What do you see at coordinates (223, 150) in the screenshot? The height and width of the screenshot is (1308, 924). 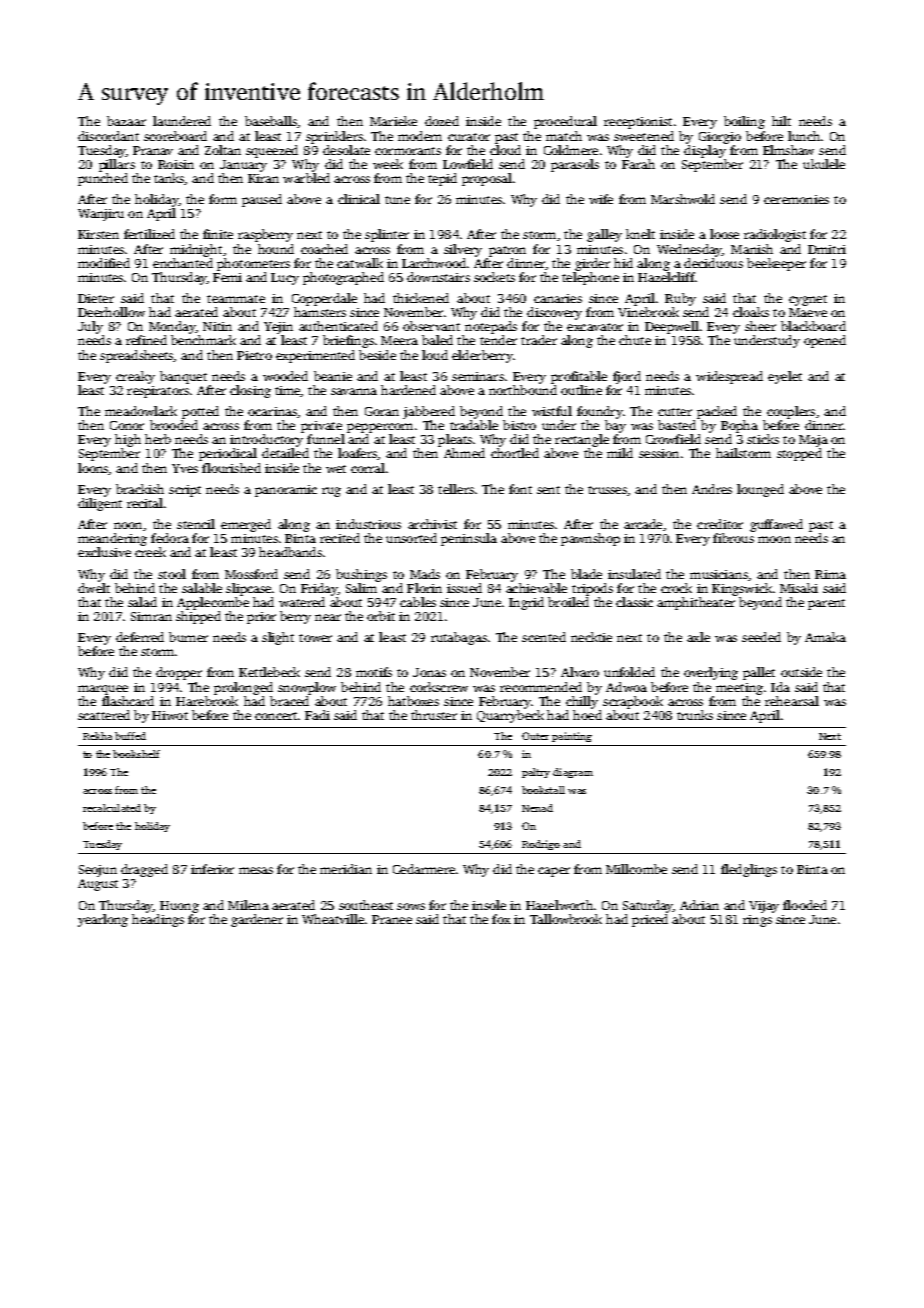 I see `Zoltan` at bounding box center [223, 150].
